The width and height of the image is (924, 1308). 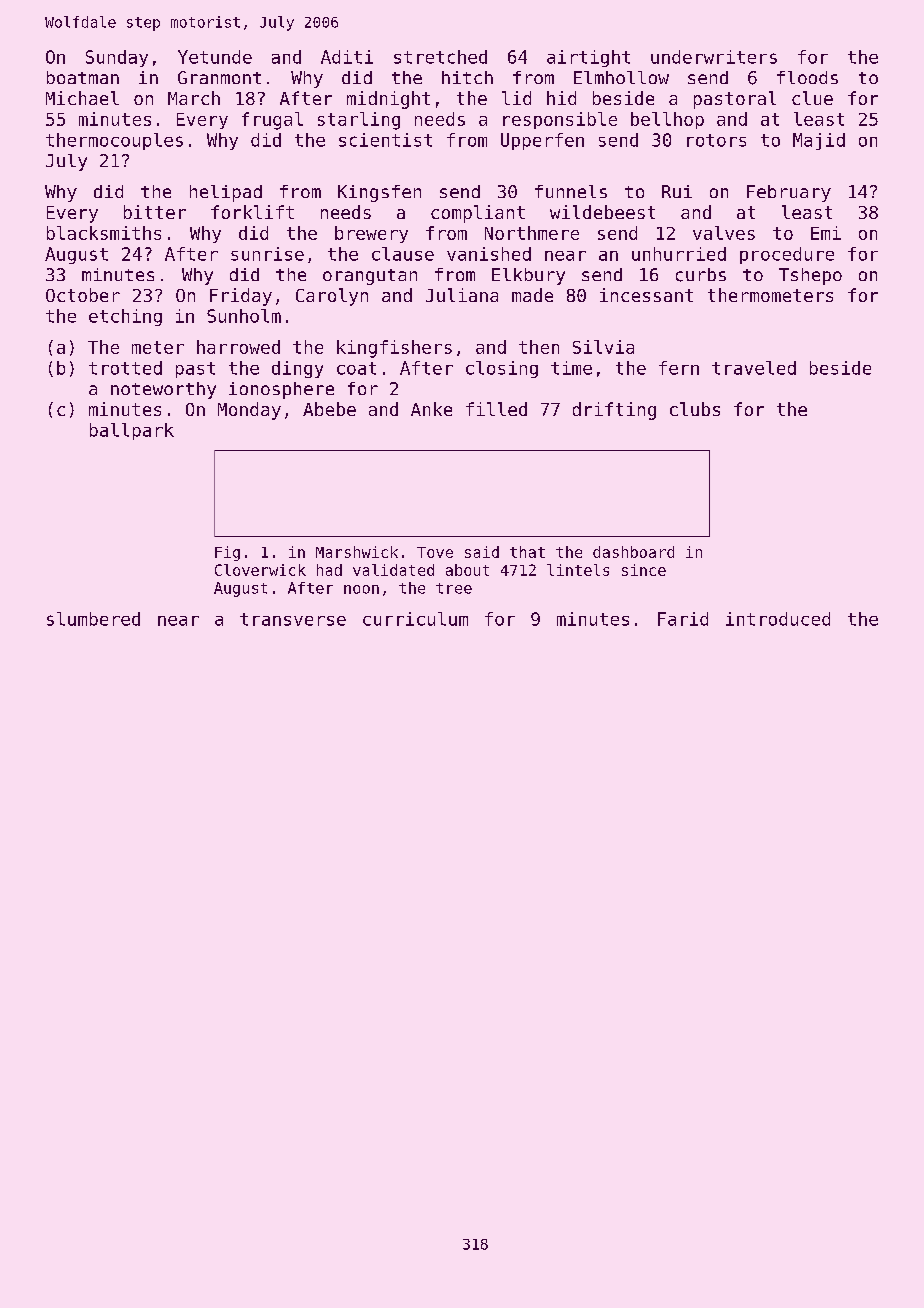 I want to click on coat, so click(x=356, y=368).
